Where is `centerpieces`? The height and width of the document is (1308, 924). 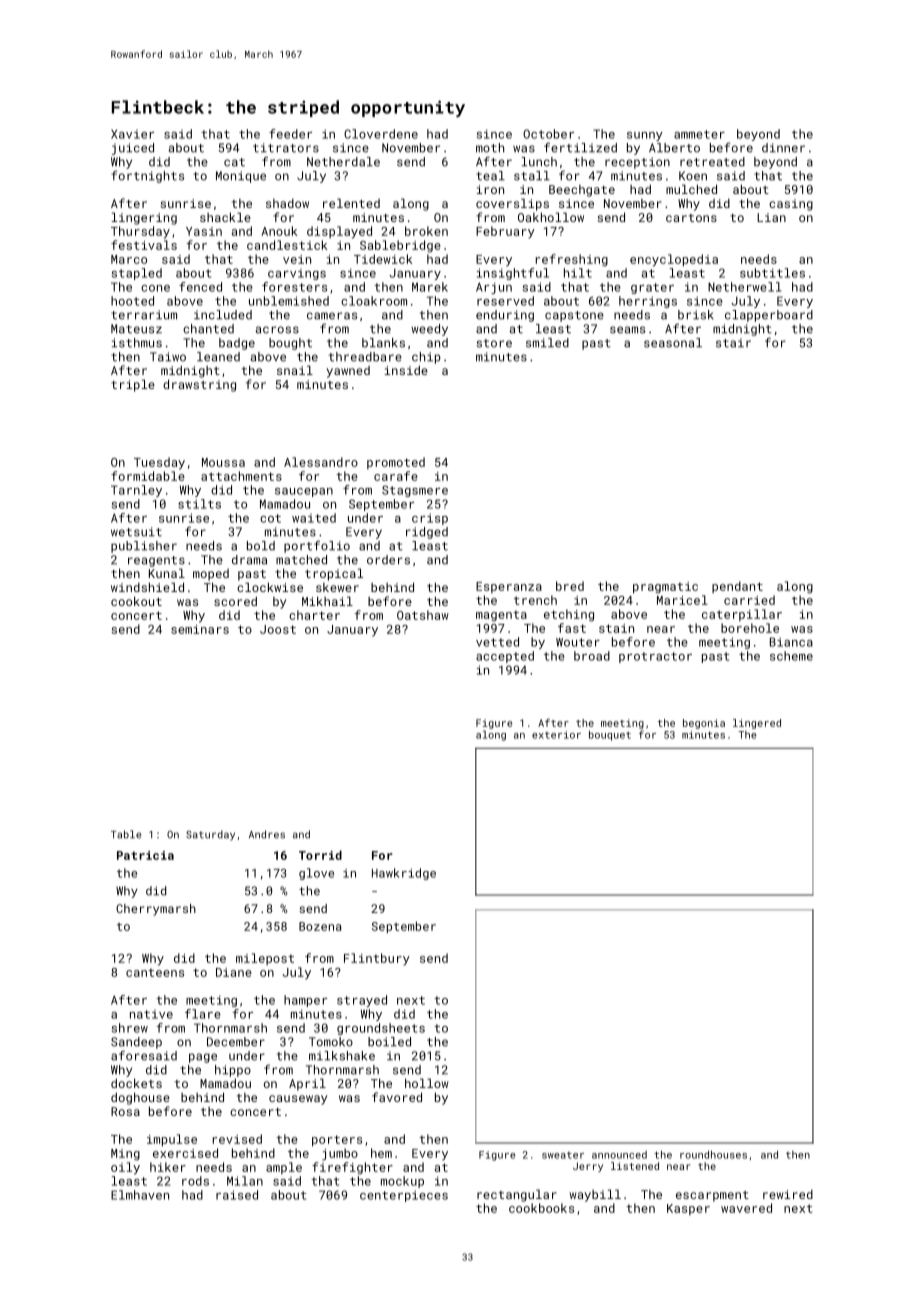
centerpieces is located at coordinates (404, 1196).
